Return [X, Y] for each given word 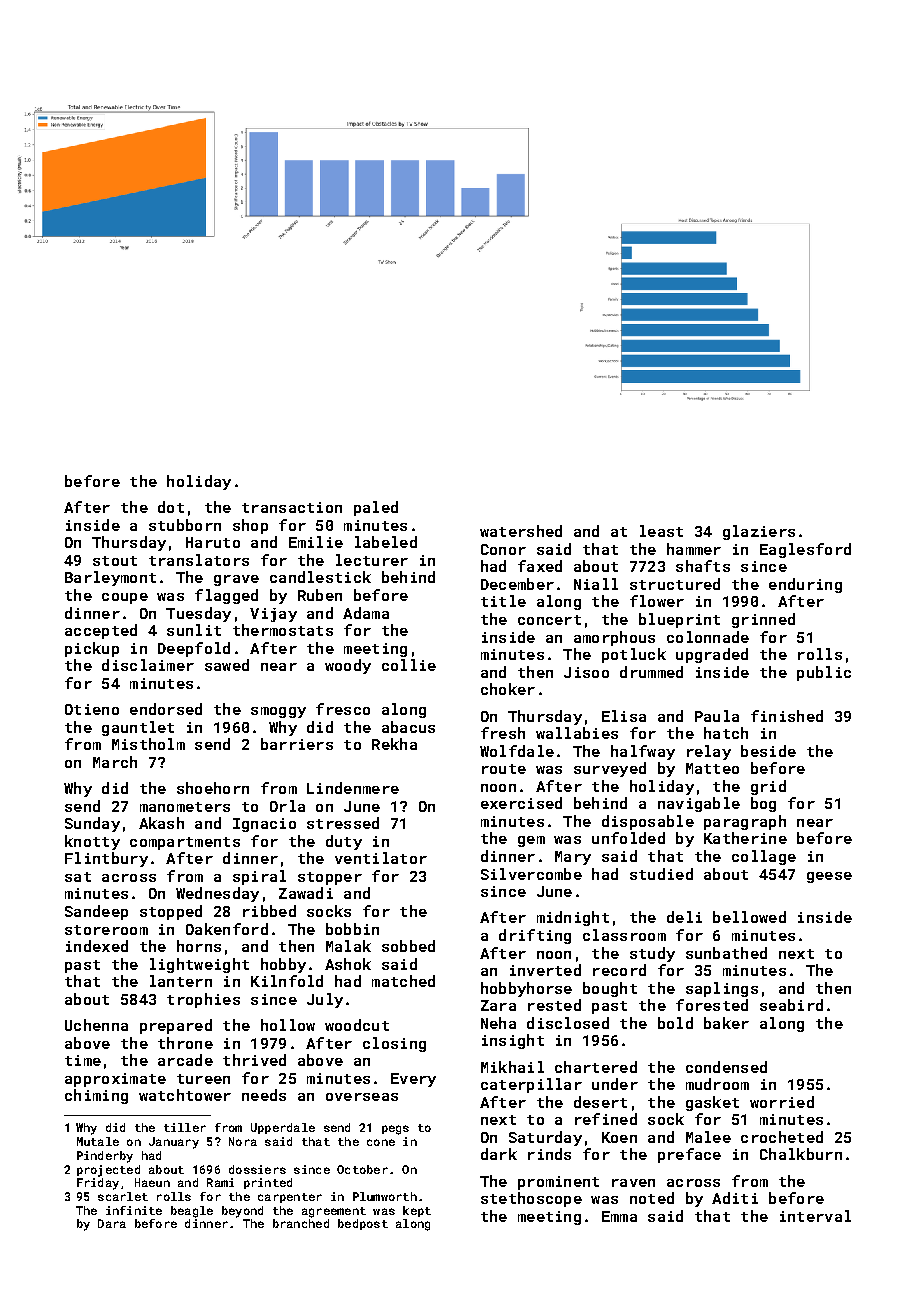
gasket [712, 1103]
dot [171, 507]
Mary [573, 858]
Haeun [152, 1182]
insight [513, 1041]
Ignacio [264, 825]
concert [549, 620]
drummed [651, 672]
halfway [643, 752]
